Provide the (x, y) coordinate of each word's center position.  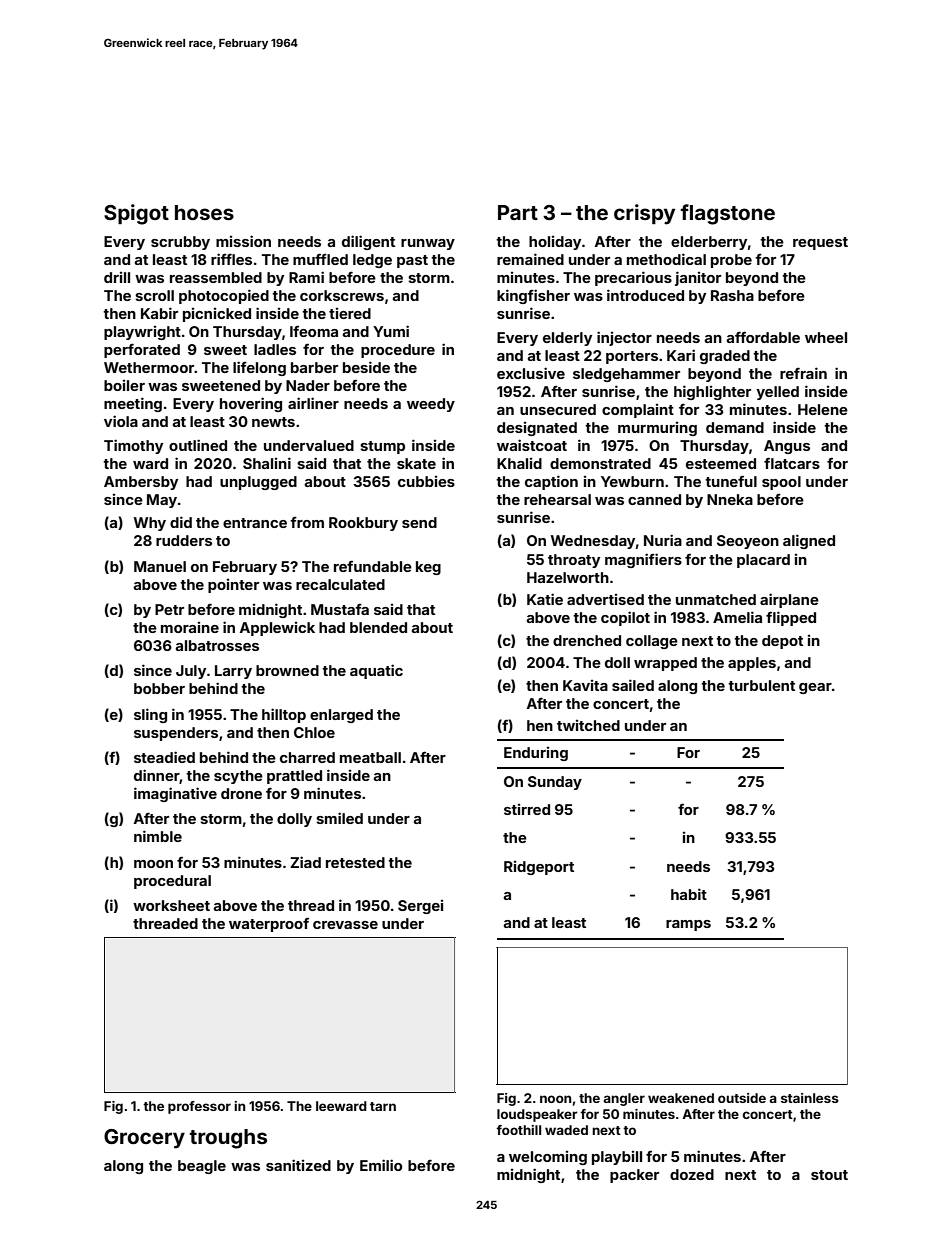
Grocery (144, 1139)
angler (624, 1099)
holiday (555, 243)
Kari (681, 355)
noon (555, 1099)
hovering (251, 404)
